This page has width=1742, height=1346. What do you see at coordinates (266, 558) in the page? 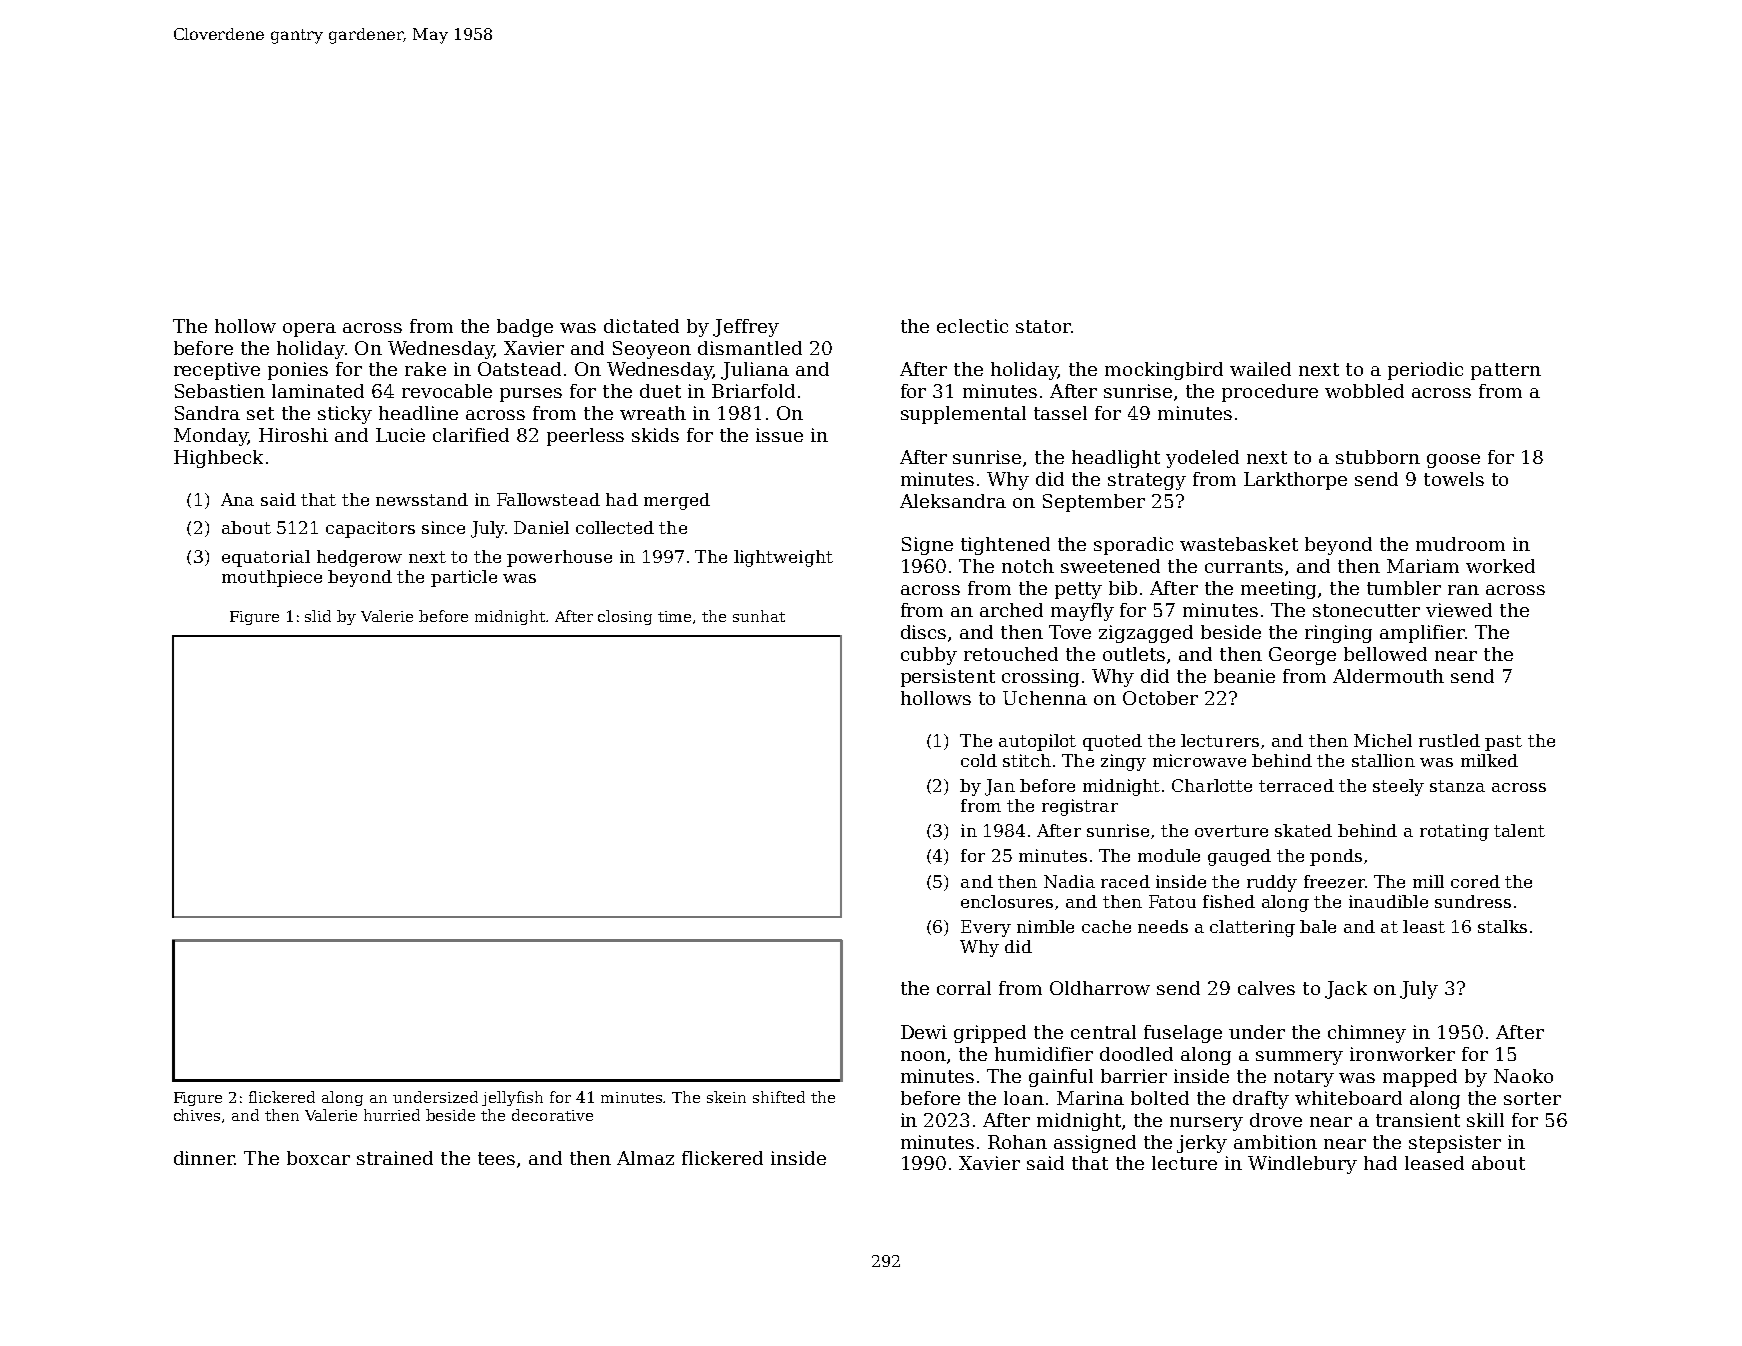
I see `equatorial` at bounding box center [266, 558].
